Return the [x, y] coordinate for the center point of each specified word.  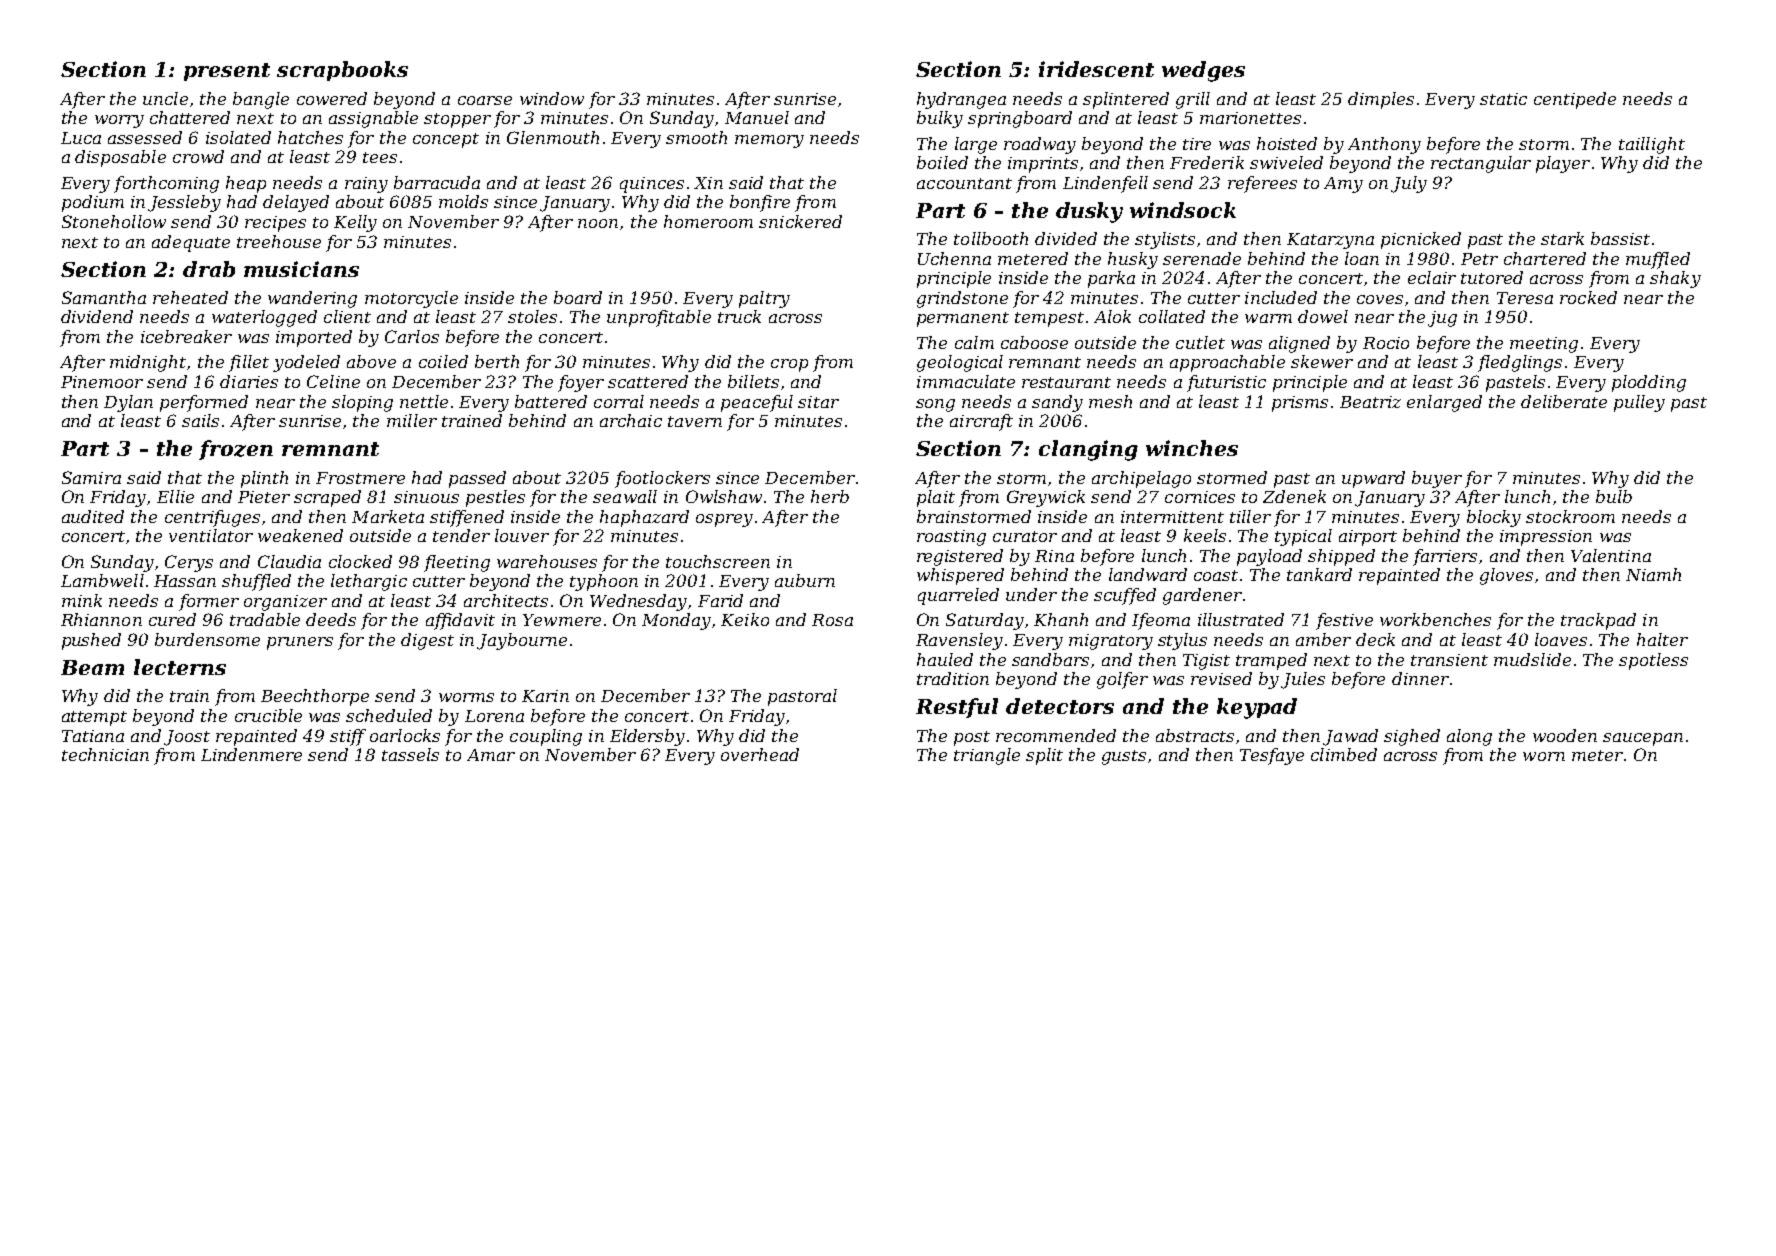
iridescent [1096, 69]
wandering [312, 299]
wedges [1203, 71]
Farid [720, 600]
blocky [1494, 518]
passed [477, 479]
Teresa [1525, 298]
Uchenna [954, 258]
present [227, 72]
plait [936, 498]
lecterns [180, 667]
